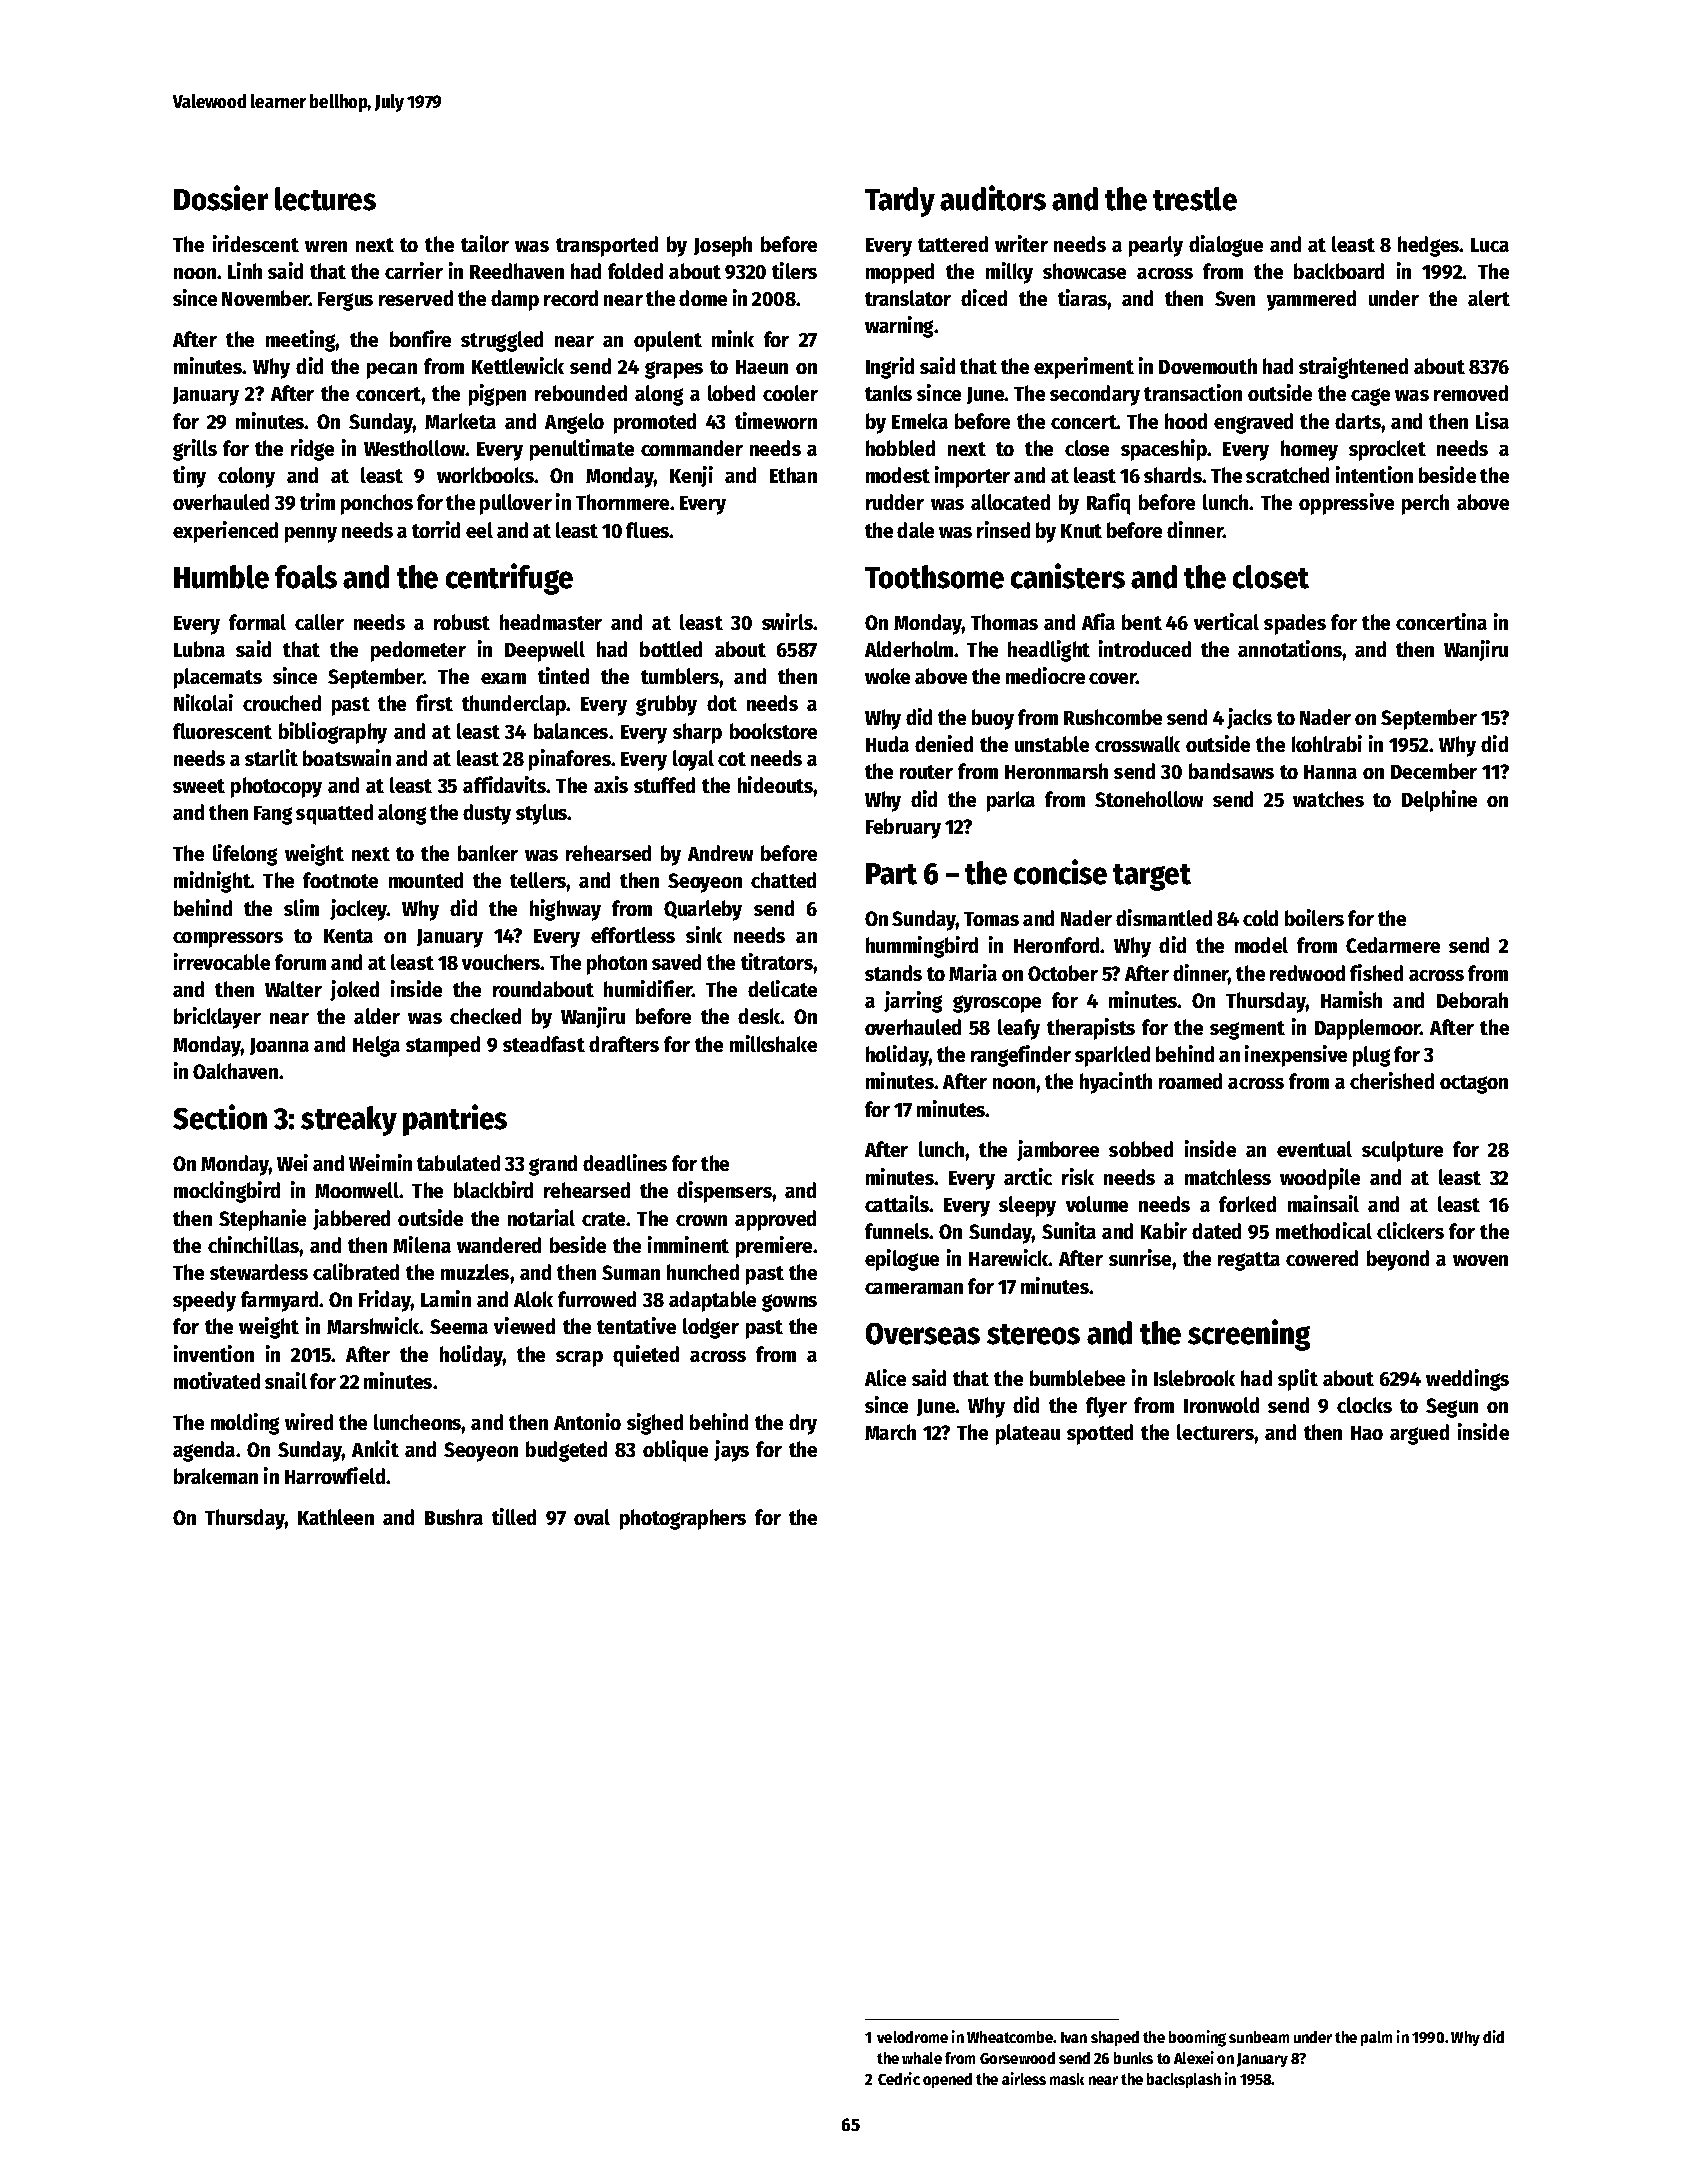 Image resolution: width=1683 pixels, height=2178 pixels. I want to click on molding, so click(245, 1424).
